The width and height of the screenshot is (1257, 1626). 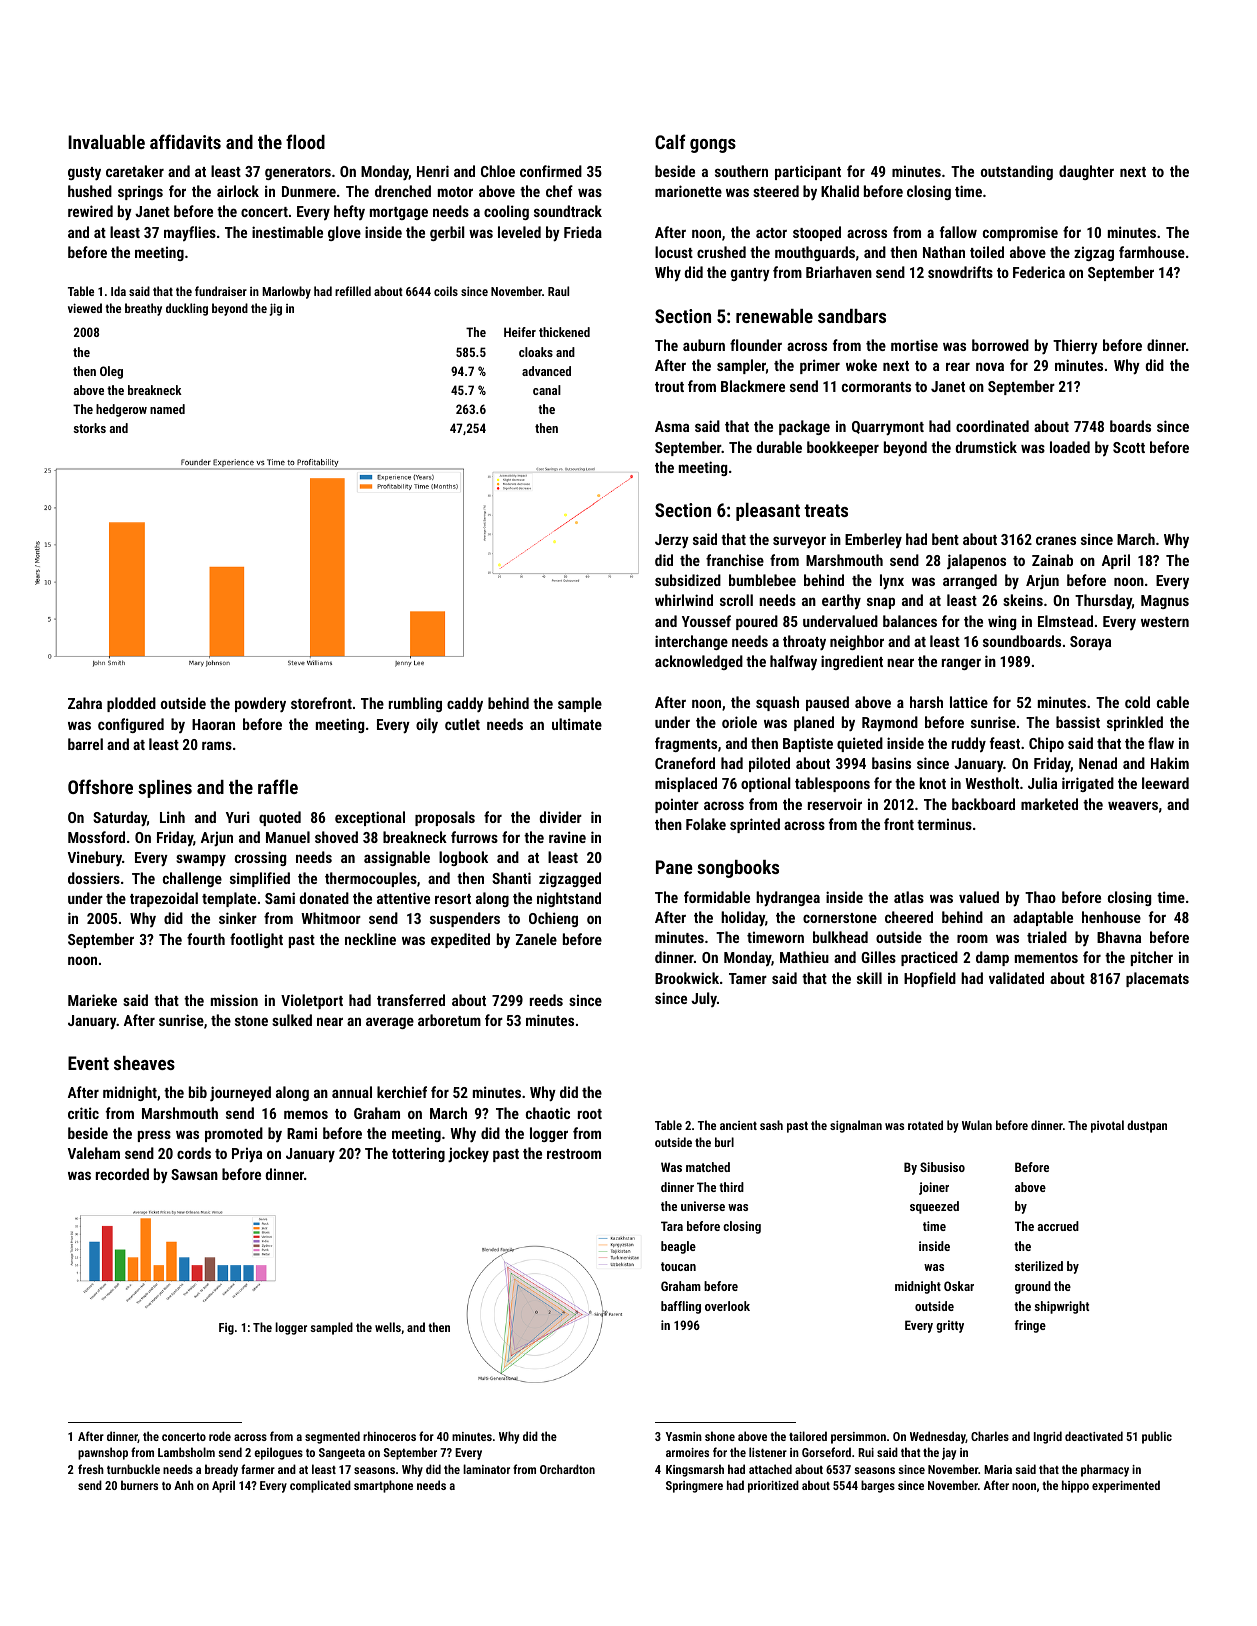 What do you see at coordinates (547, 390) in the screenshot?
I see `canal` at bounding box center [547, 390].
